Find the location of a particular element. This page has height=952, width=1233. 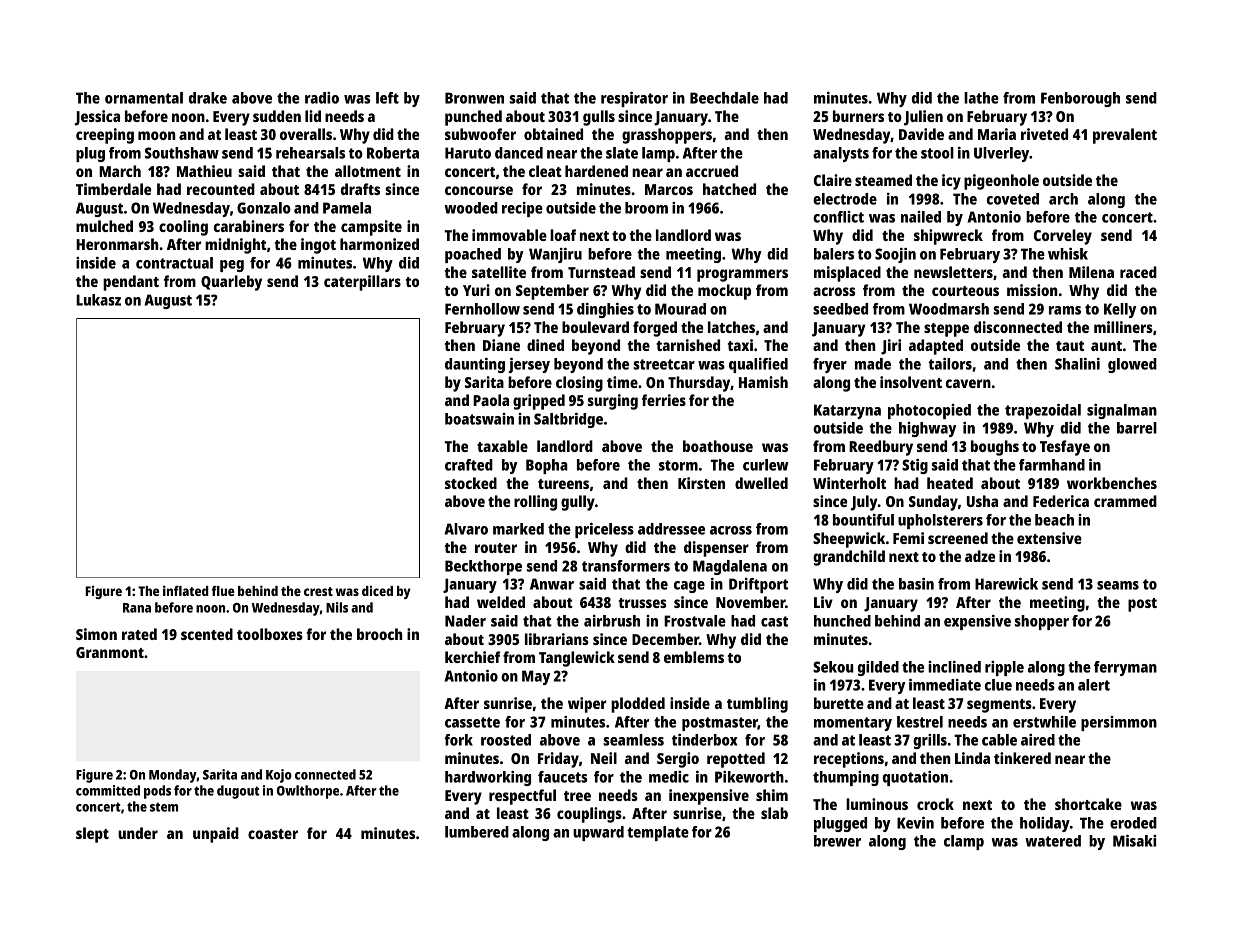

Granmont is located at coordinates (110, 652).
